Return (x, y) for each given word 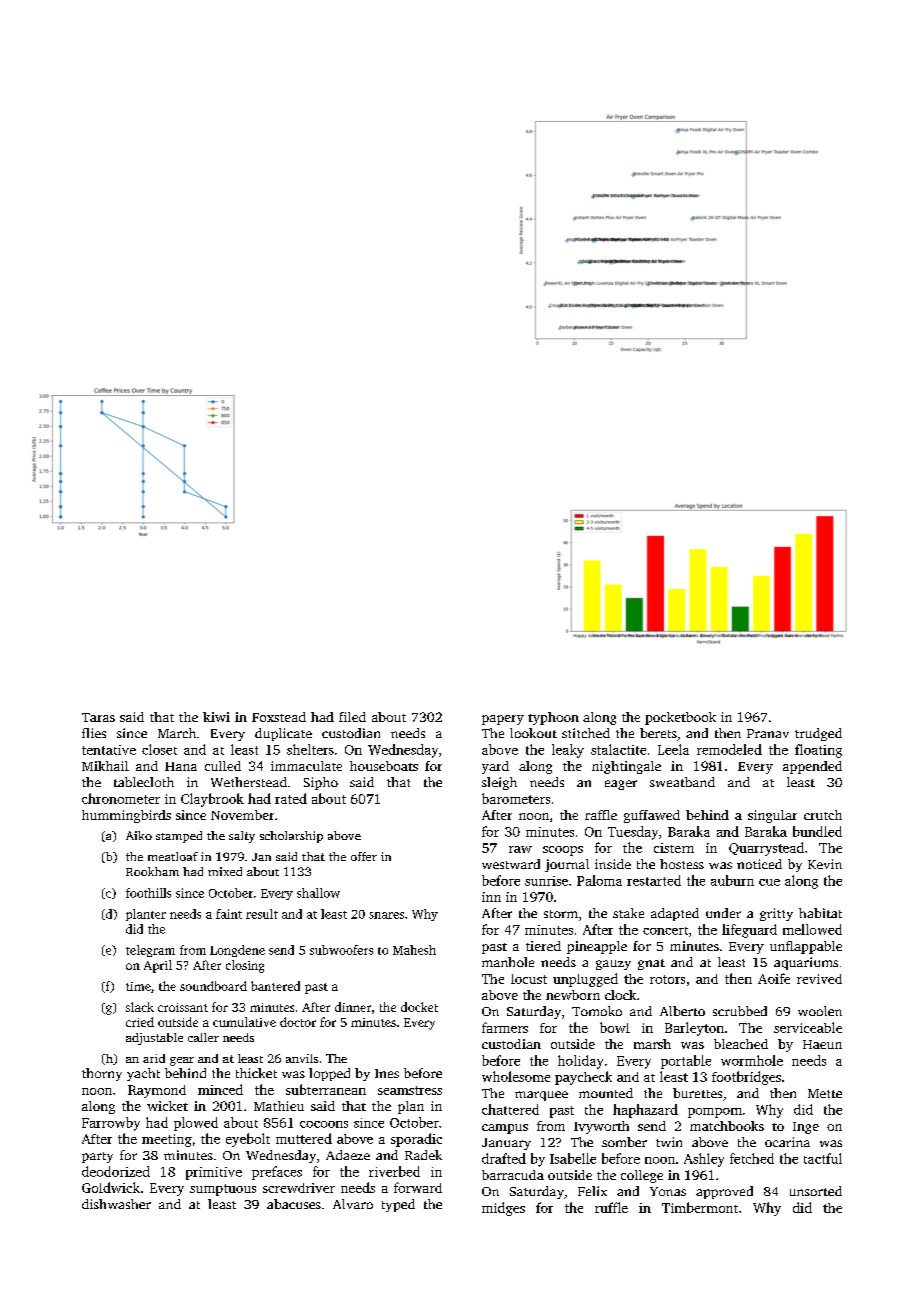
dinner (353, 1007)
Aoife (774, 978)
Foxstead (279, 717)
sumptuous (223, 1190)
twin (669, 1142)
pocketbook (680, 718)
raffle (601, 815)
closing (245, 966)
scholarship (291, 837)
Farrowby (111, 1124)
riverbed (394, 1171)
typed (398, 1205)
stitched (586, 733)
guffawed (652, 816)
